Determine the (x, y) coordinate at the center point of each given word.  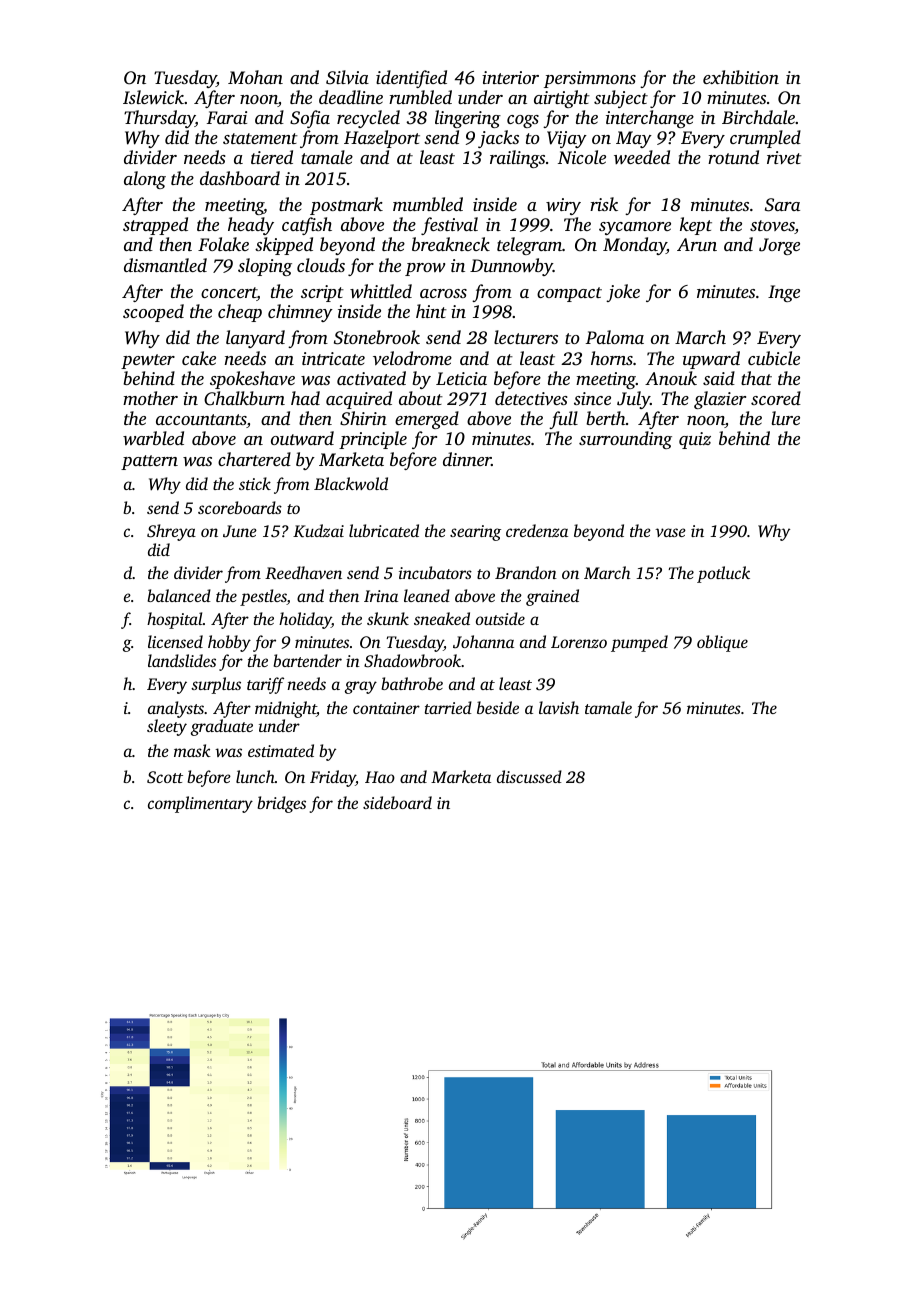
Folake (223, 244)
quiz (695, 440)
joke (623, 293)
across (443, 293)
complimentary (200, 804)
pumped (639, 643)
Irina (381, 596)
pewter (148, 361)
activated (371, 378)
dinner (467, 459)
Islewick (153, 97)
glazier (720, 400)
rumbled (420, 97)
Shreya (171, 532)
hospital (175, 620)
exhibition (741, 77)
